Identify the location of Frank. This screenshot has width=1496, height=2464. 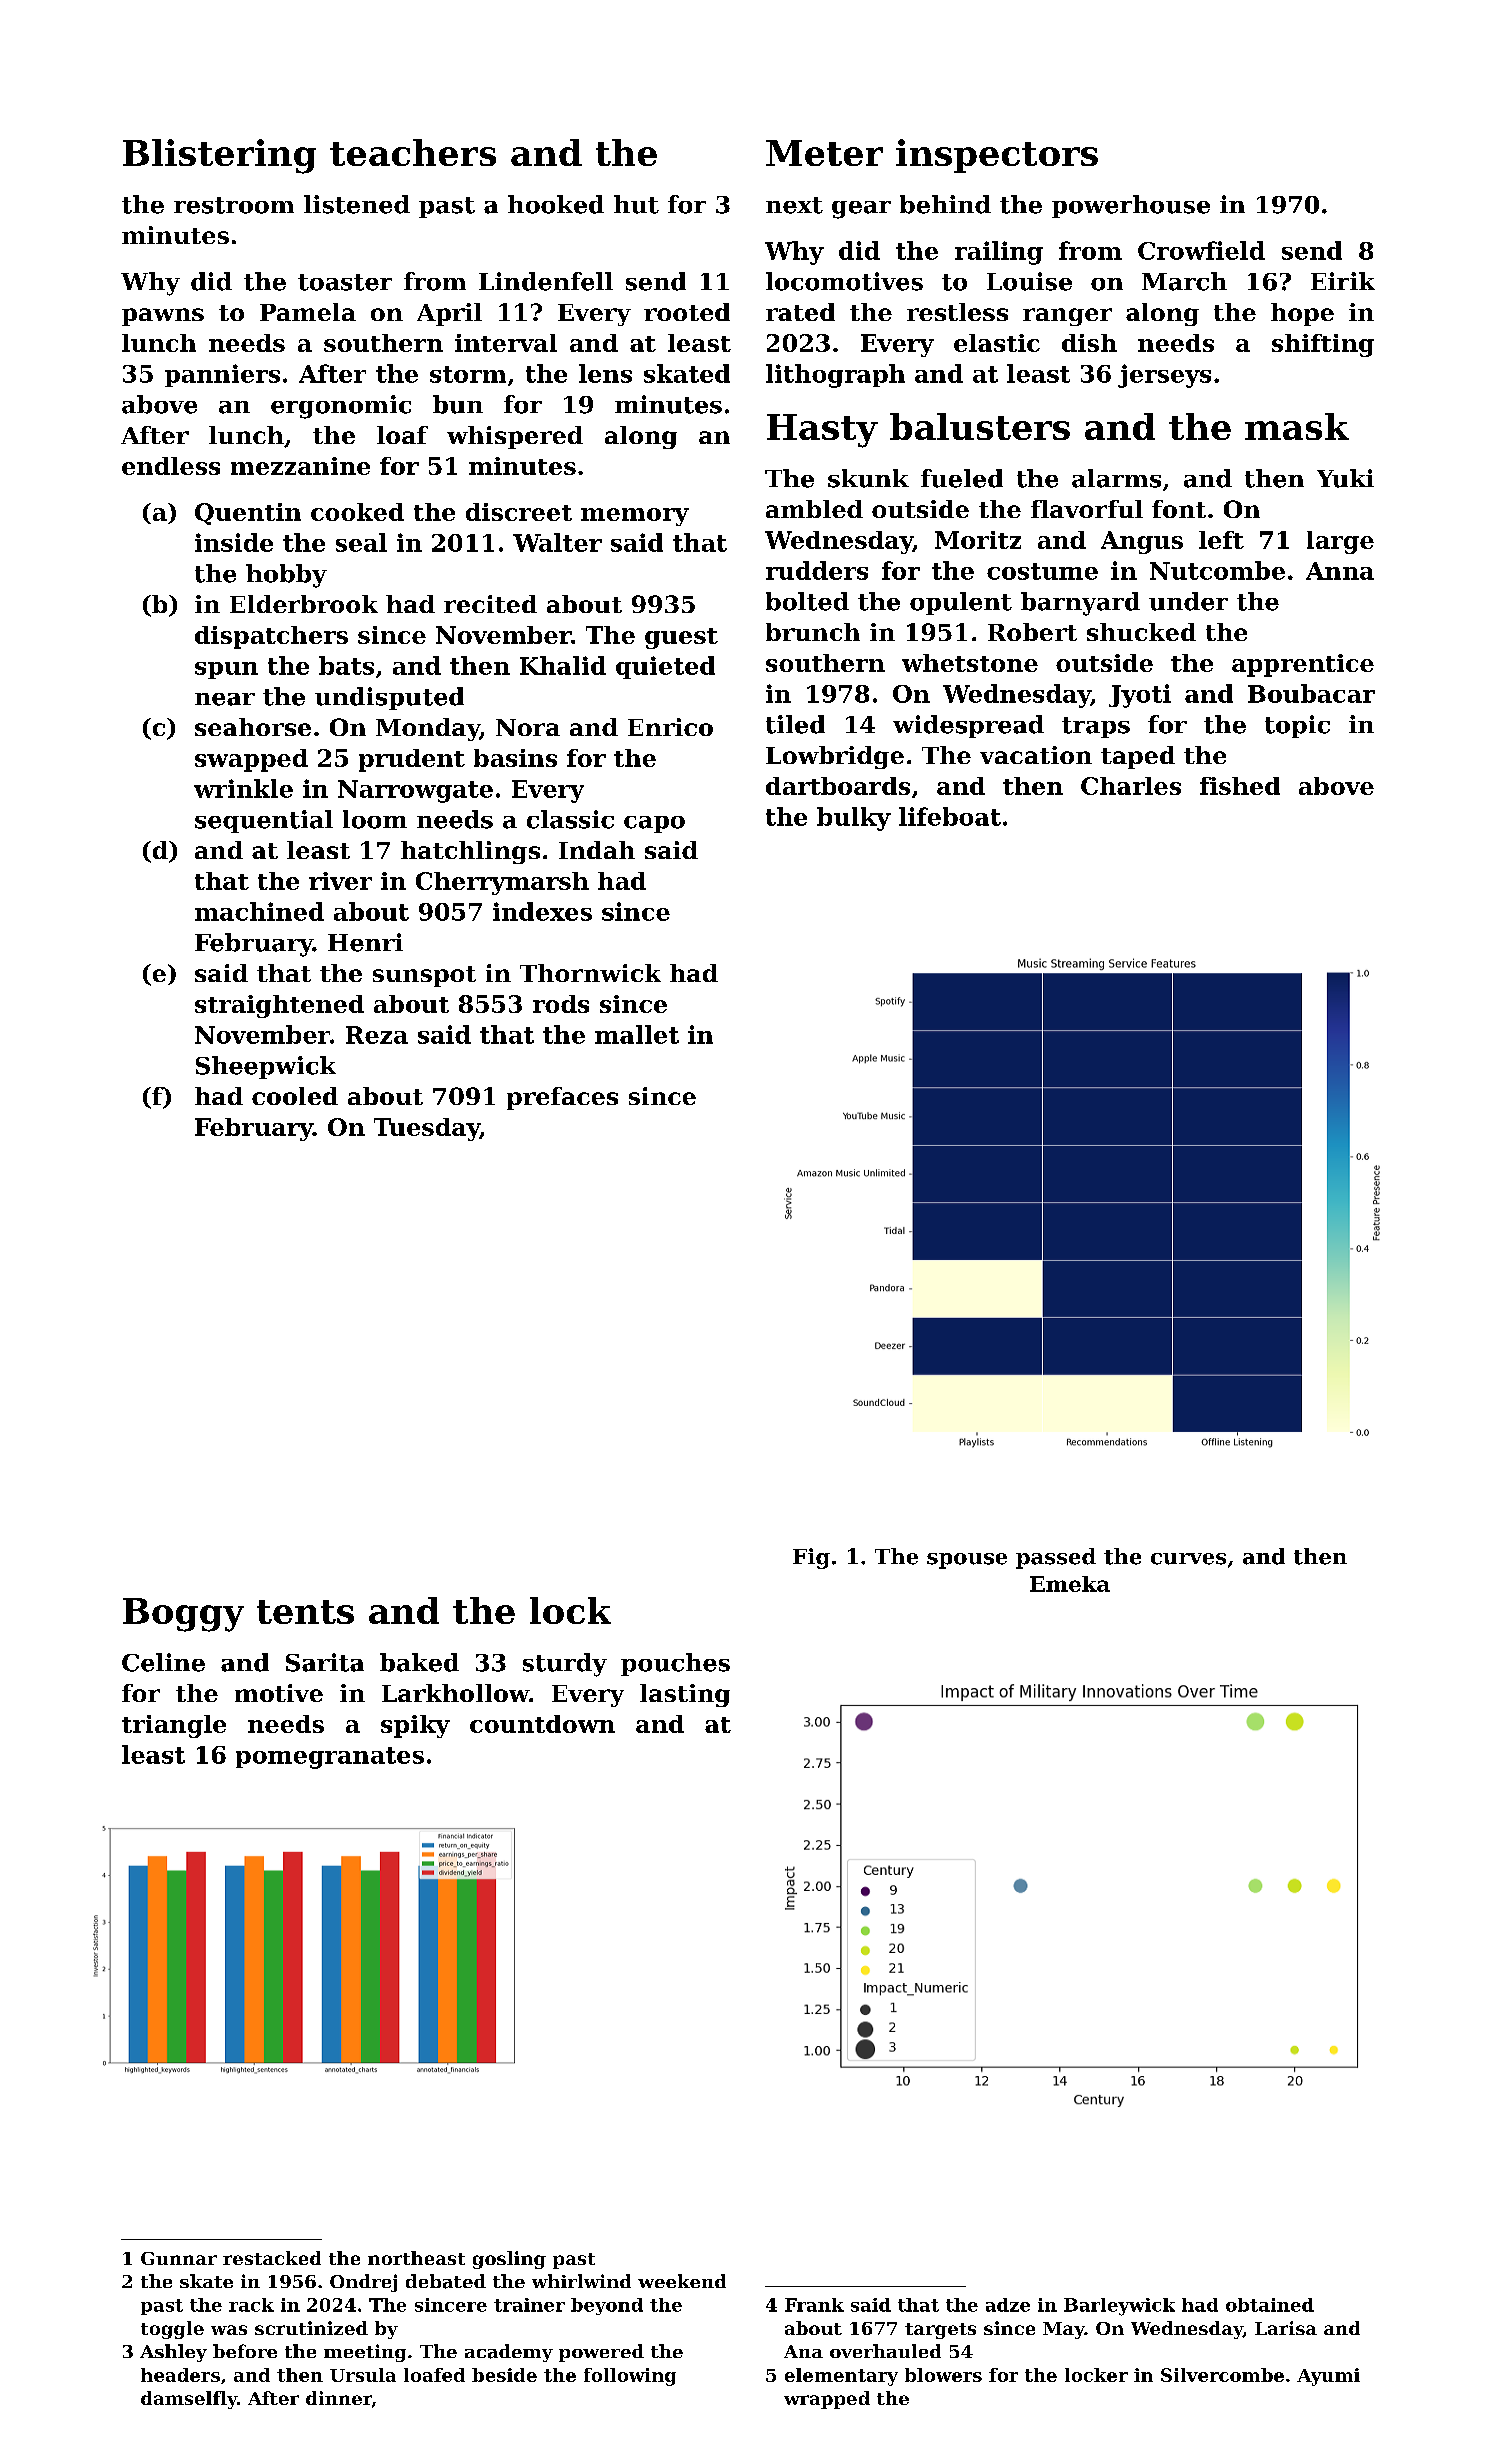
(814, 2305).
